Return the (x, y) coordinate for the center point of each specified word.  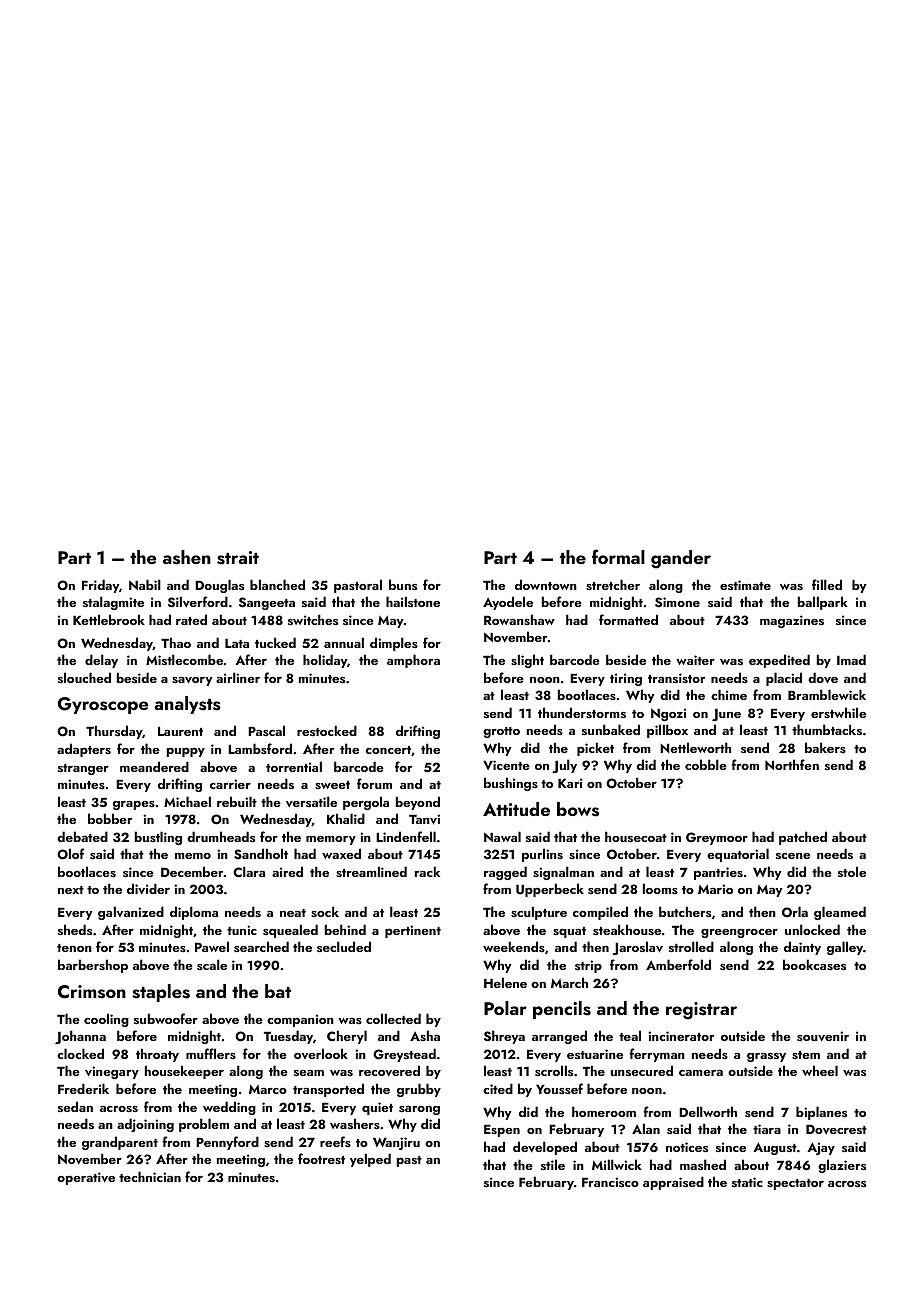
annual (344, 642)
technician (150, 1176)
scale (212, 964)
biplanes (821, 1113)
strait (238, 558)
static (747, 1182)
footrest (321, 1158)
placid (784, 679)
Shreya (504, 1037)
